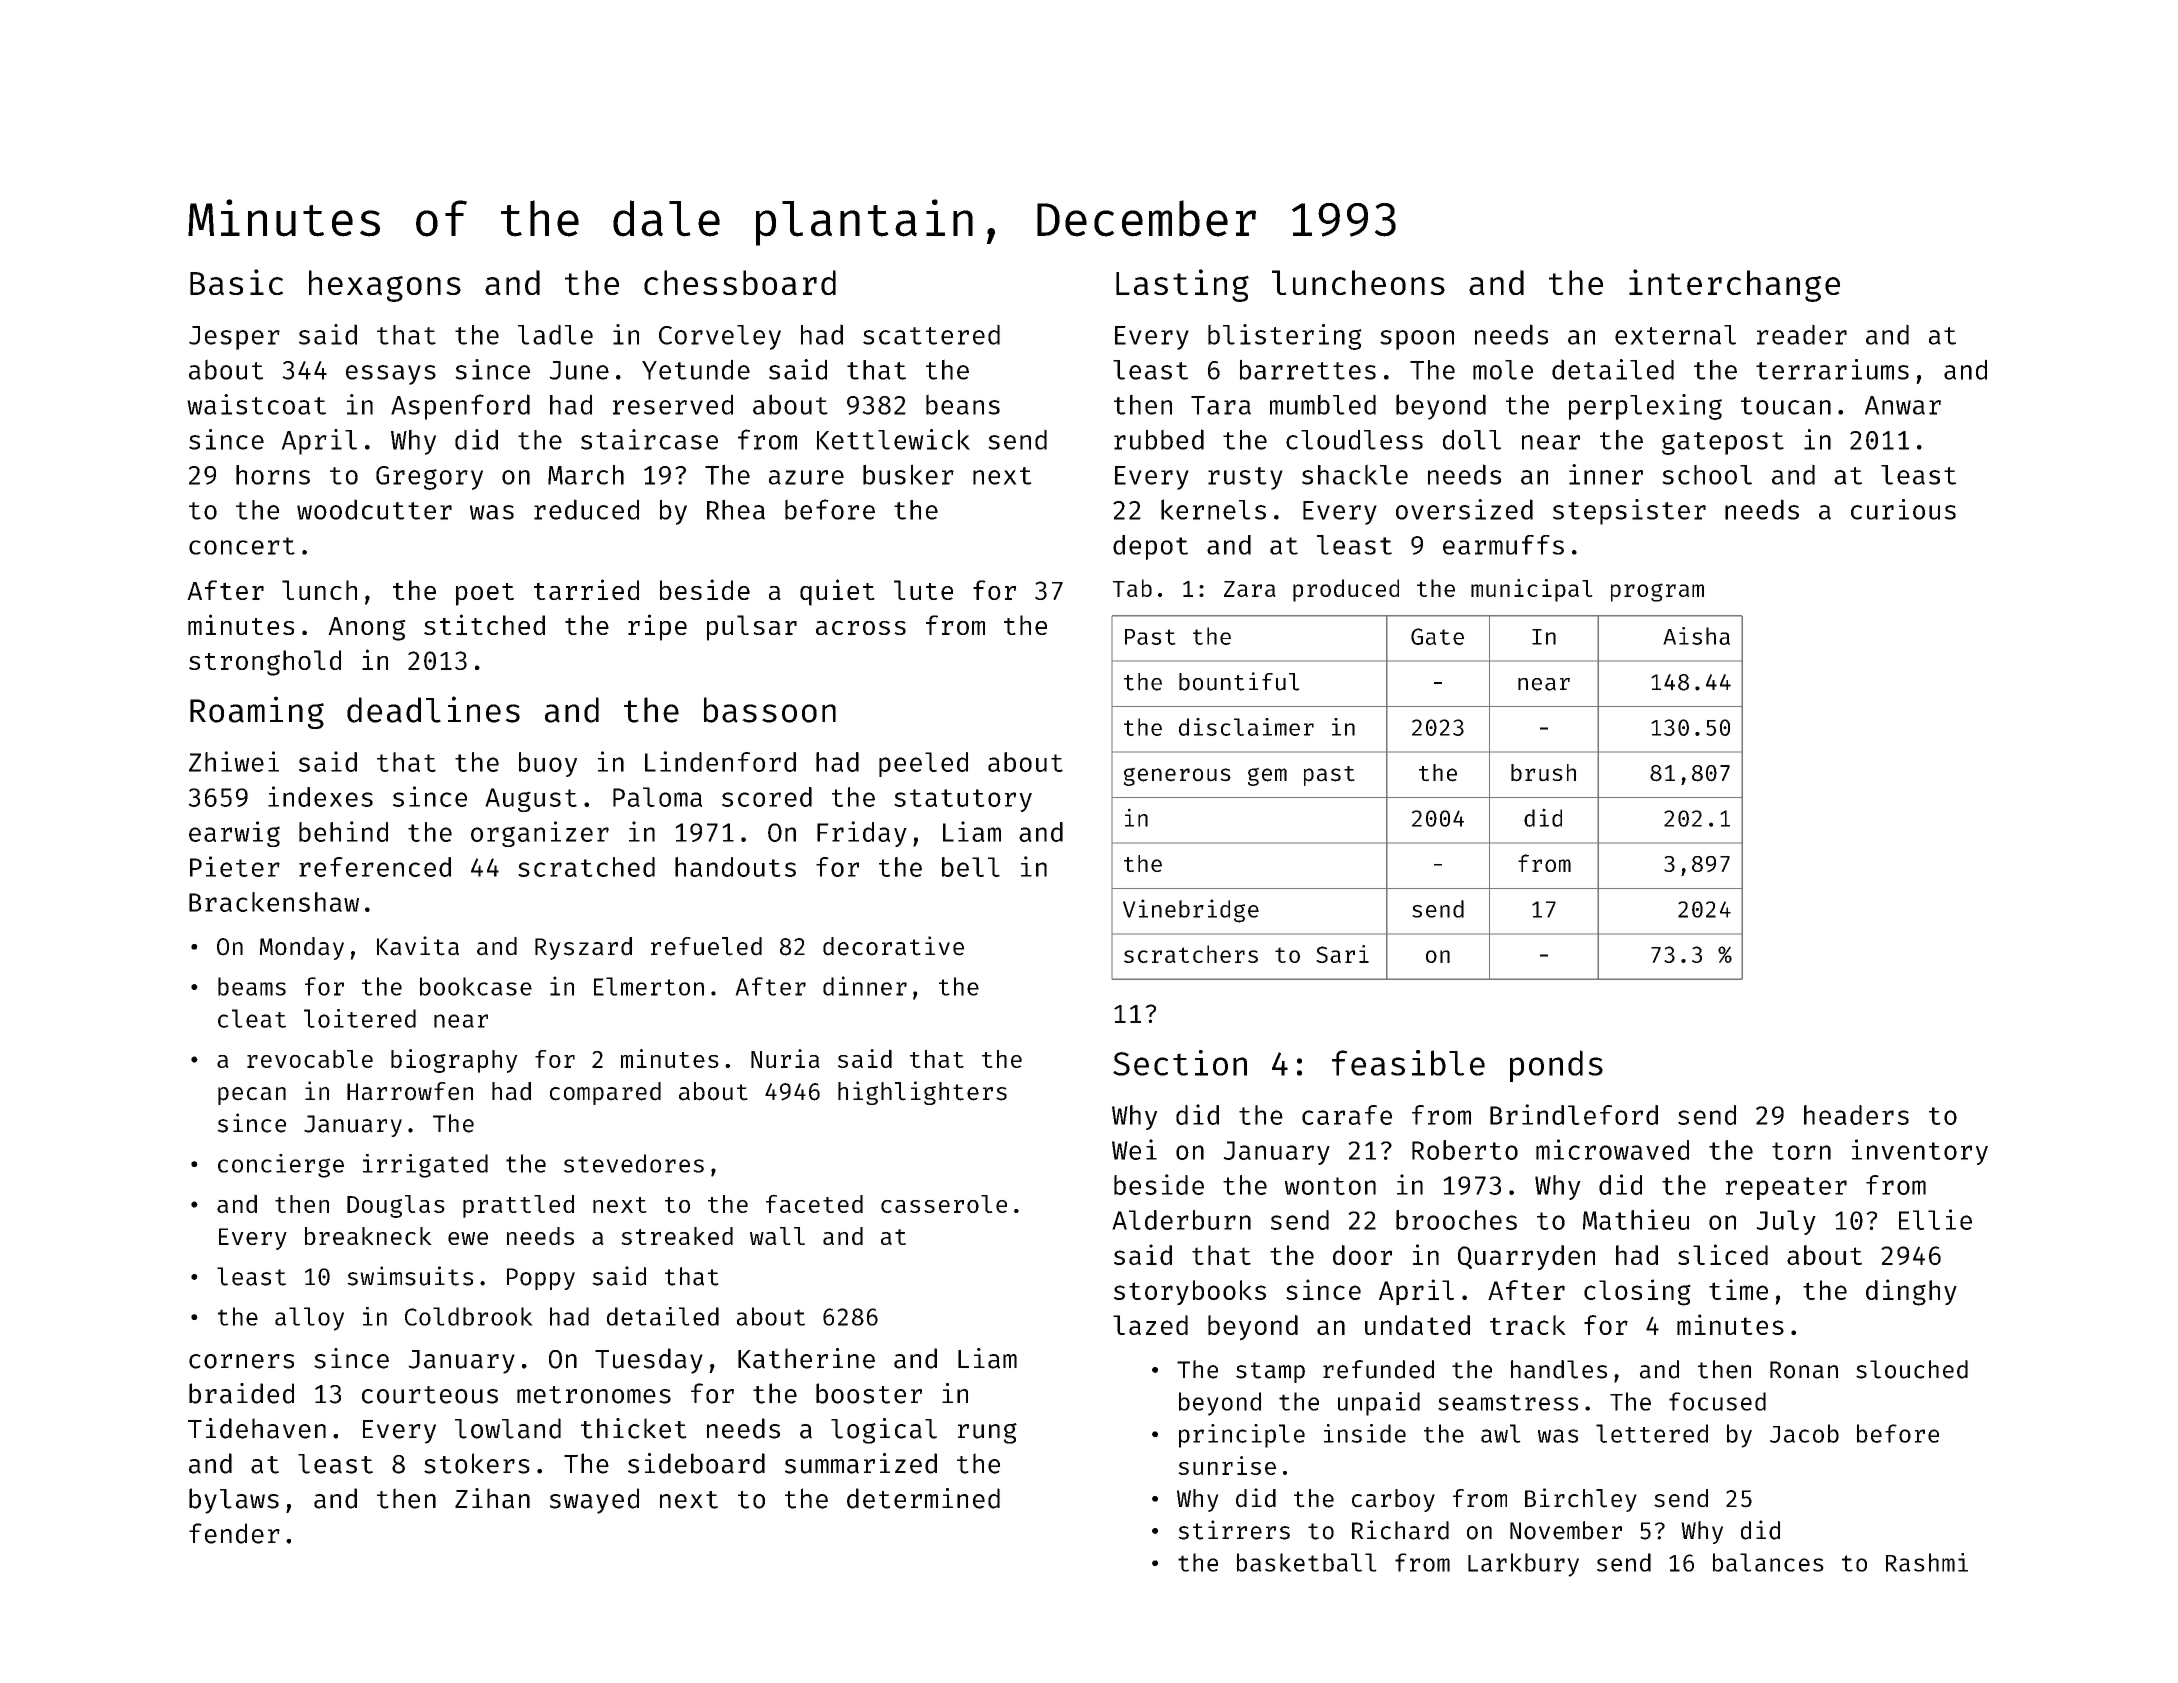 The image size is (2178, 1683). Describe the element at coordinates (1342, 954) in the image. I see `Sari` at that location.
